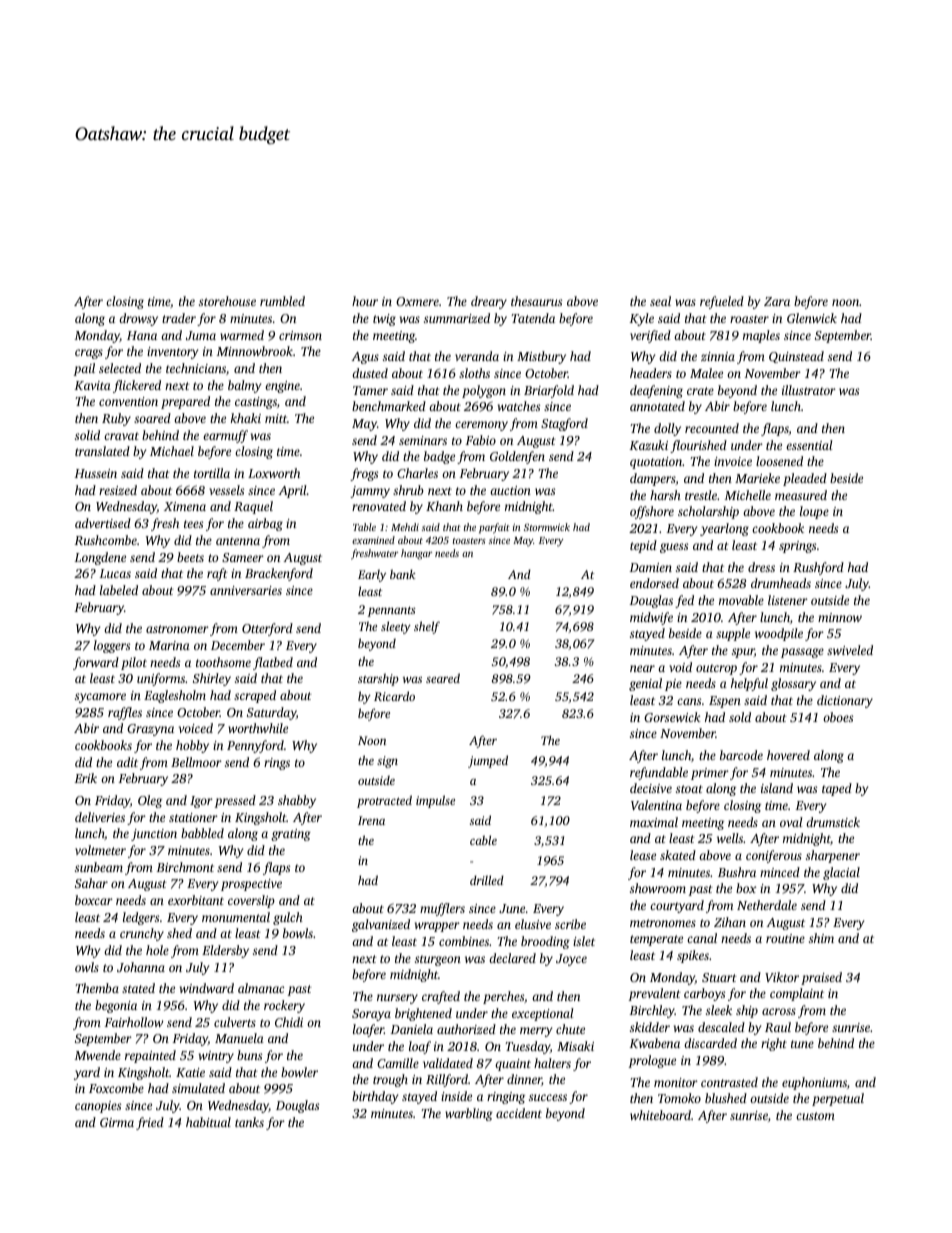 The height and width of the page is (1233, 952). Describe the element at coordinates (196, 368) in the page. I see `technicians` at that location.
